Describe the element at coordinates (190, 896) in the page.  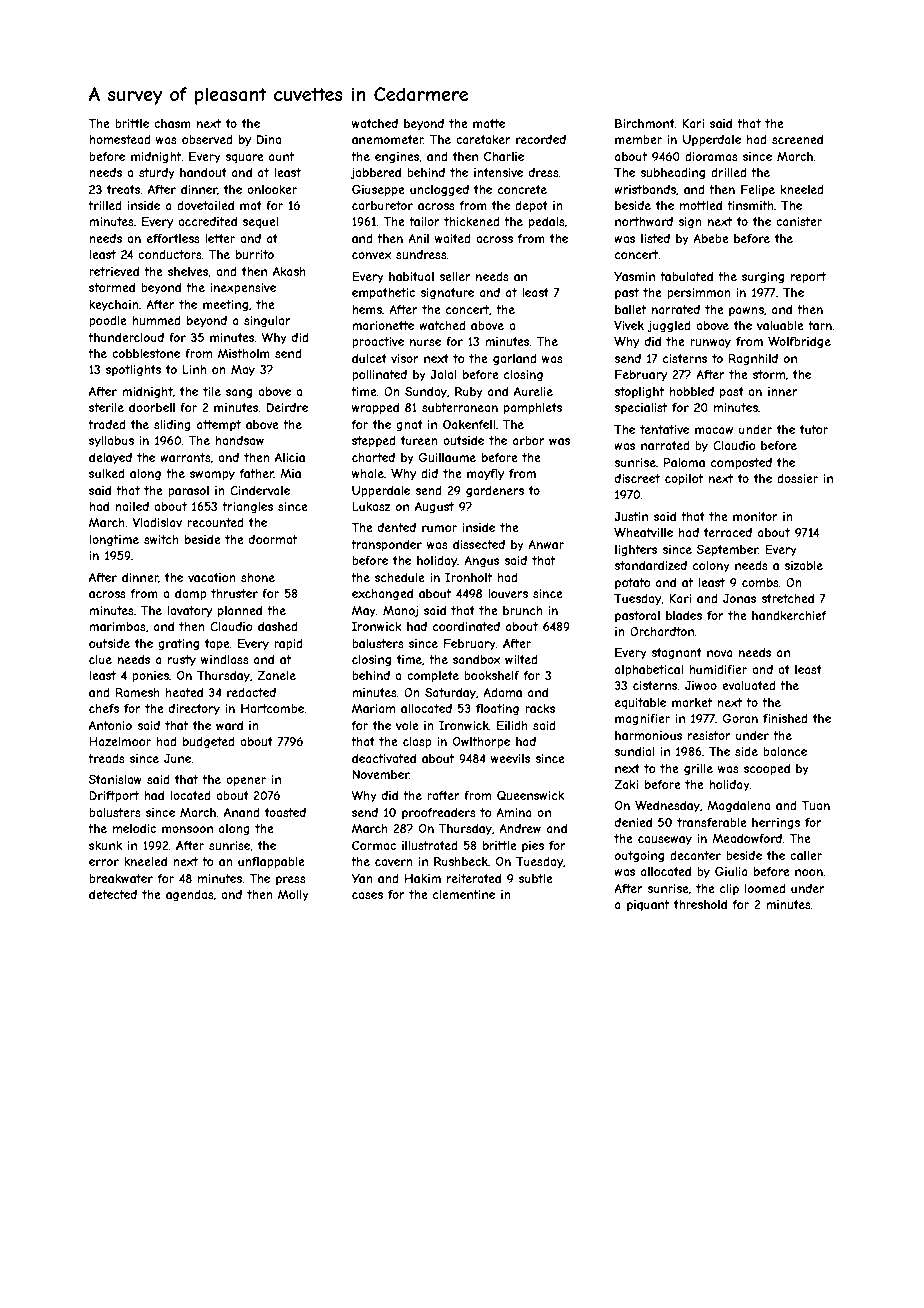
I see `agendas` at that location.
